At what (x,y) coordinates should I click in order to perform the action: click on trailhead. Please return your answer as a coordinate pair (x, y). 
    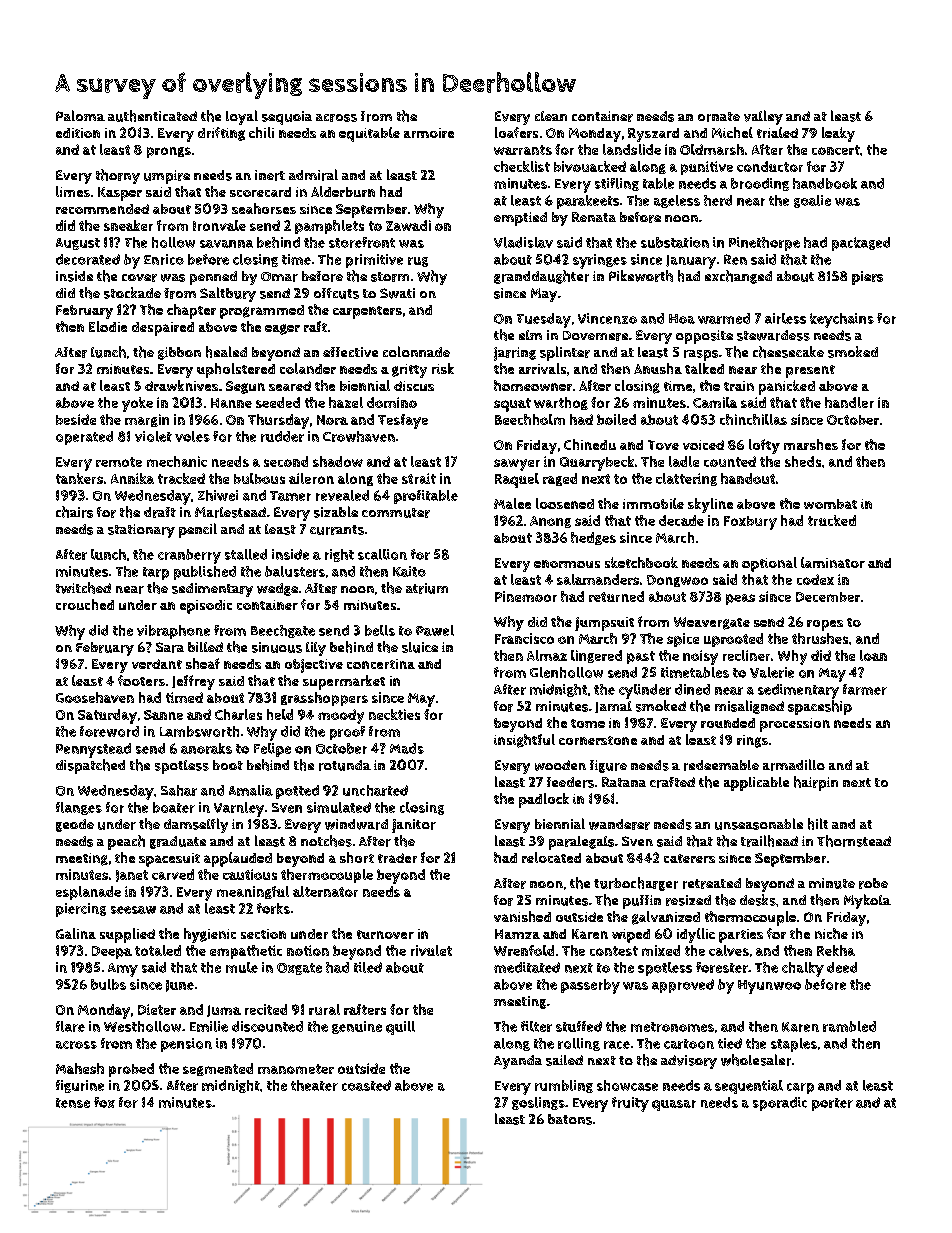
    Looking at the image, I should click on (769, 841).
